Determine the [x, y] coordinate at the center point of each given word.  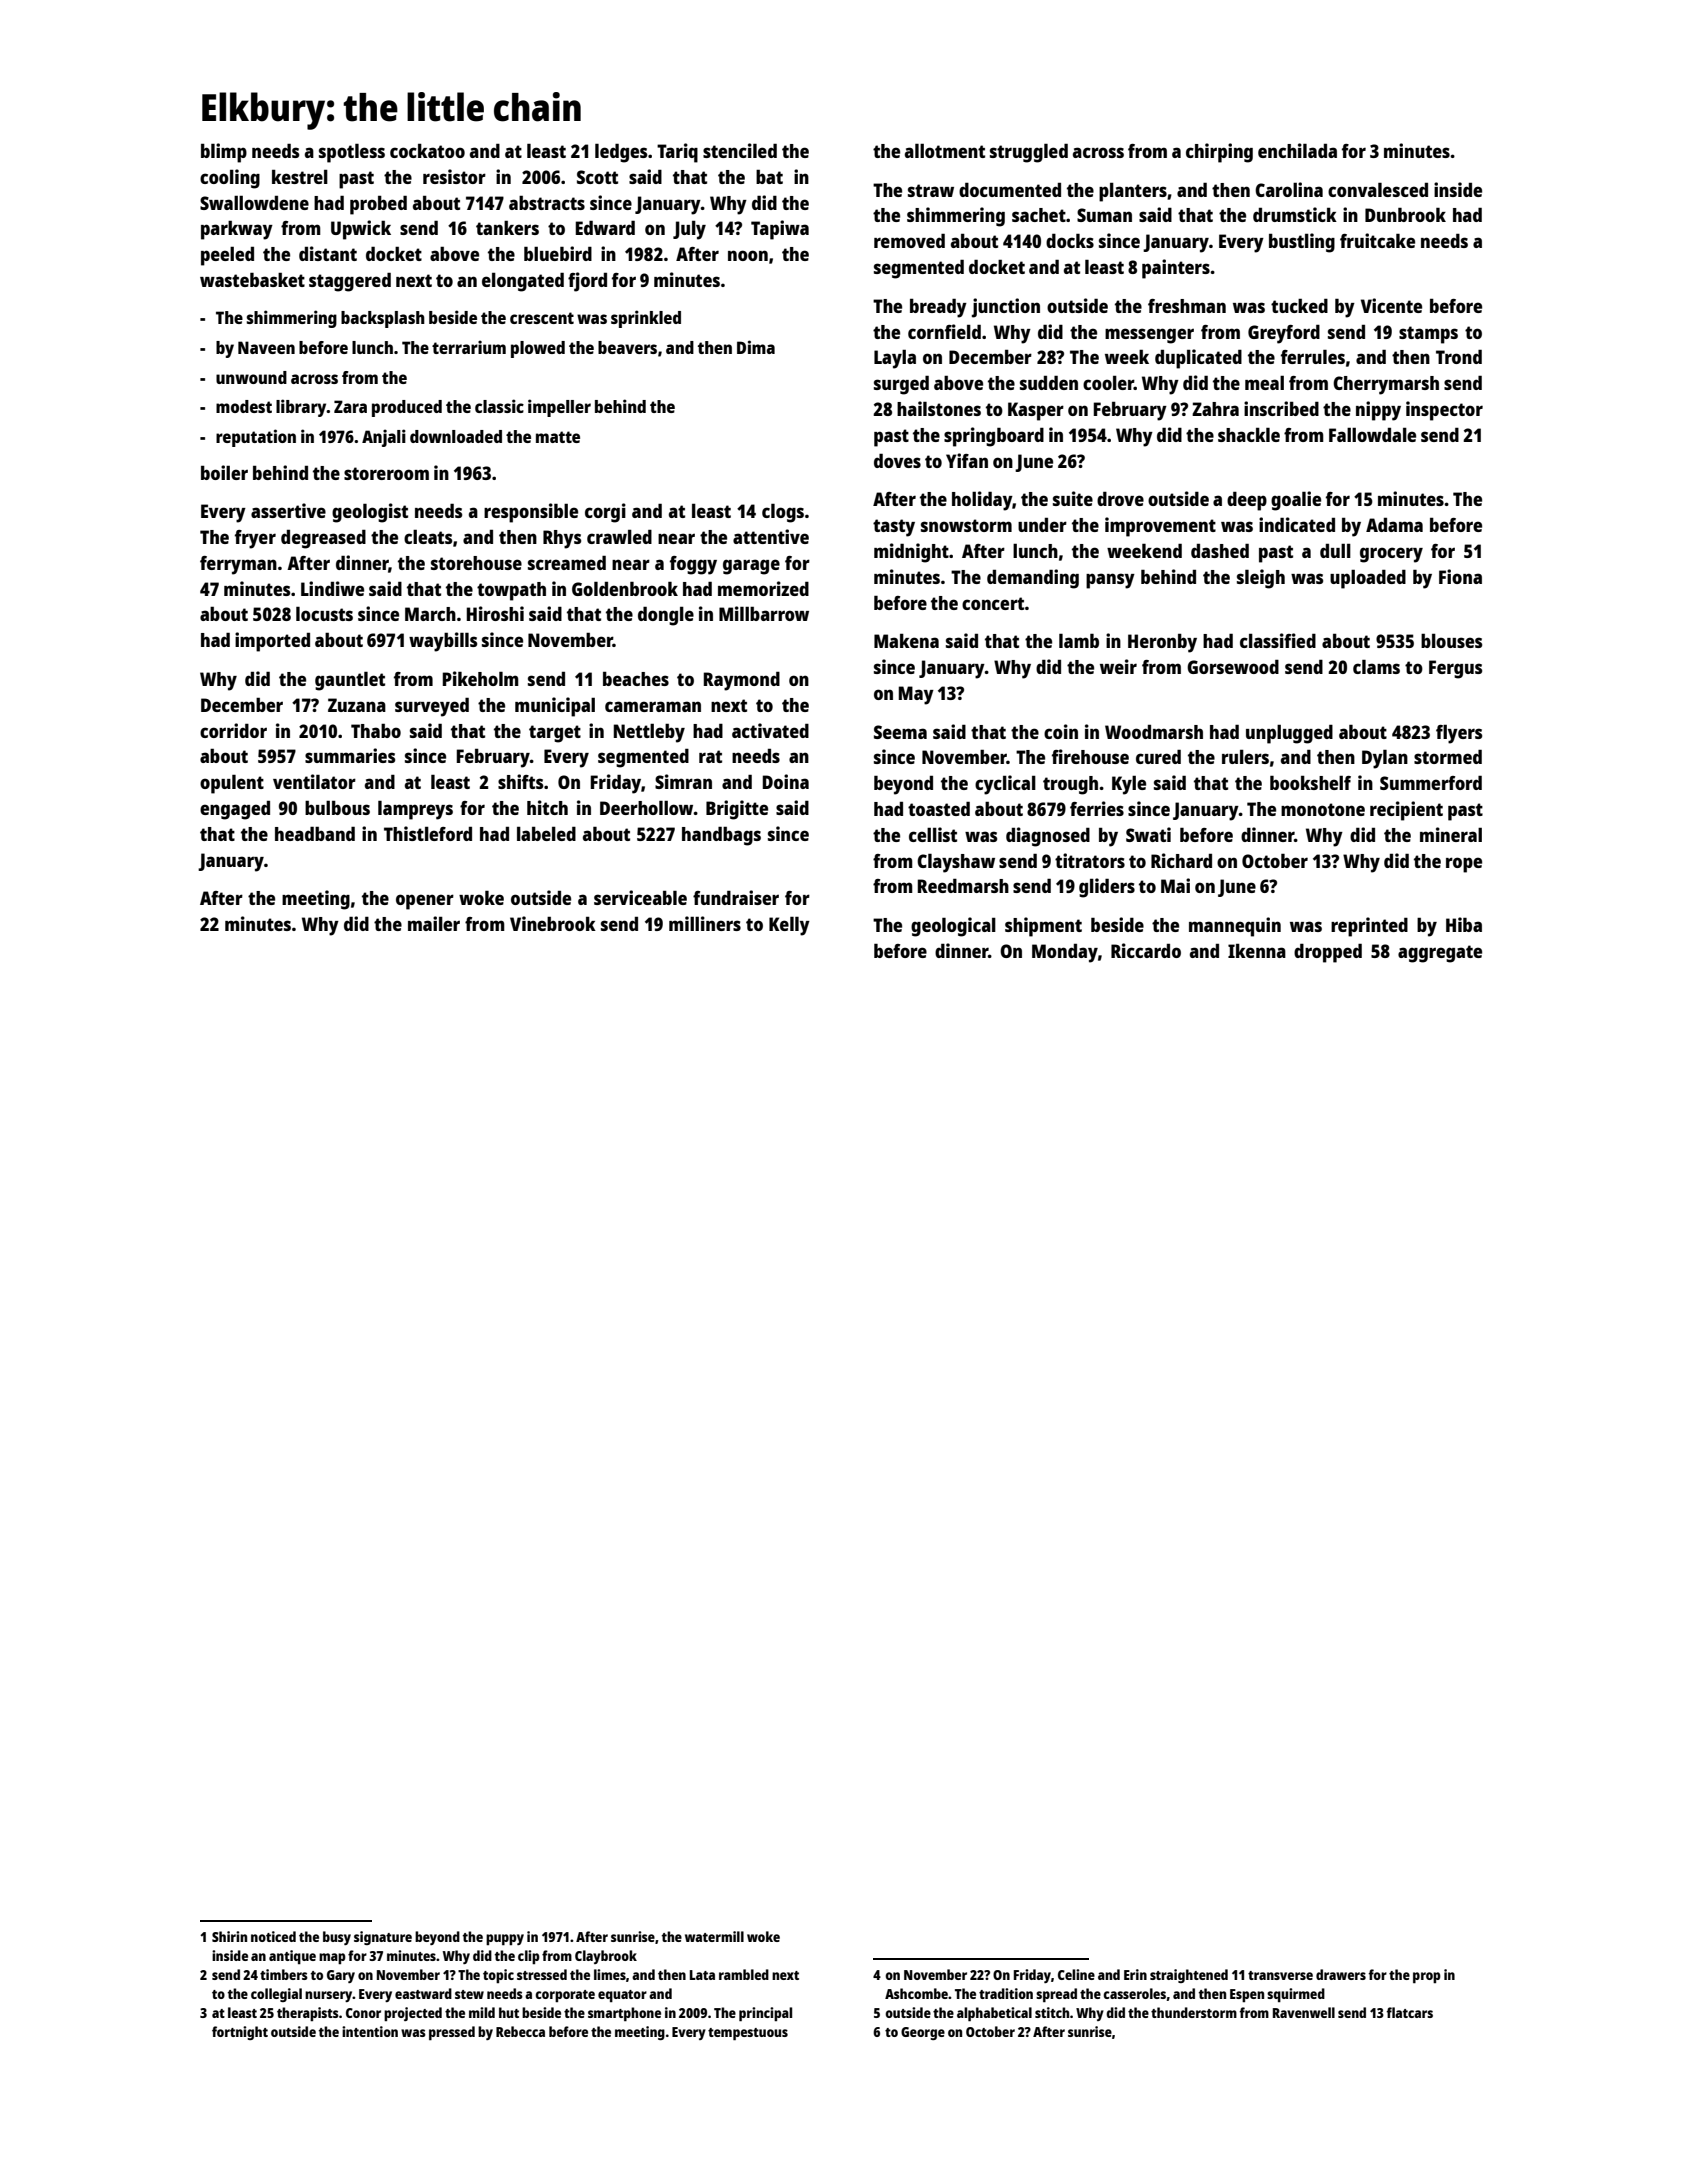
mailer [434, 923]
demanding [1033, 579]
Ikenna [1257, 950]
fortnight [240, 2033]
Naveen [266, 347]
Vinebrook [553, 923]
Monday [1065, 953]
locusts [324, 614]
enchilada [1297, 150]
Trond [1459, 356]
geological [953, 927]
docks [1070, 240]
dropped [1328, 953]
